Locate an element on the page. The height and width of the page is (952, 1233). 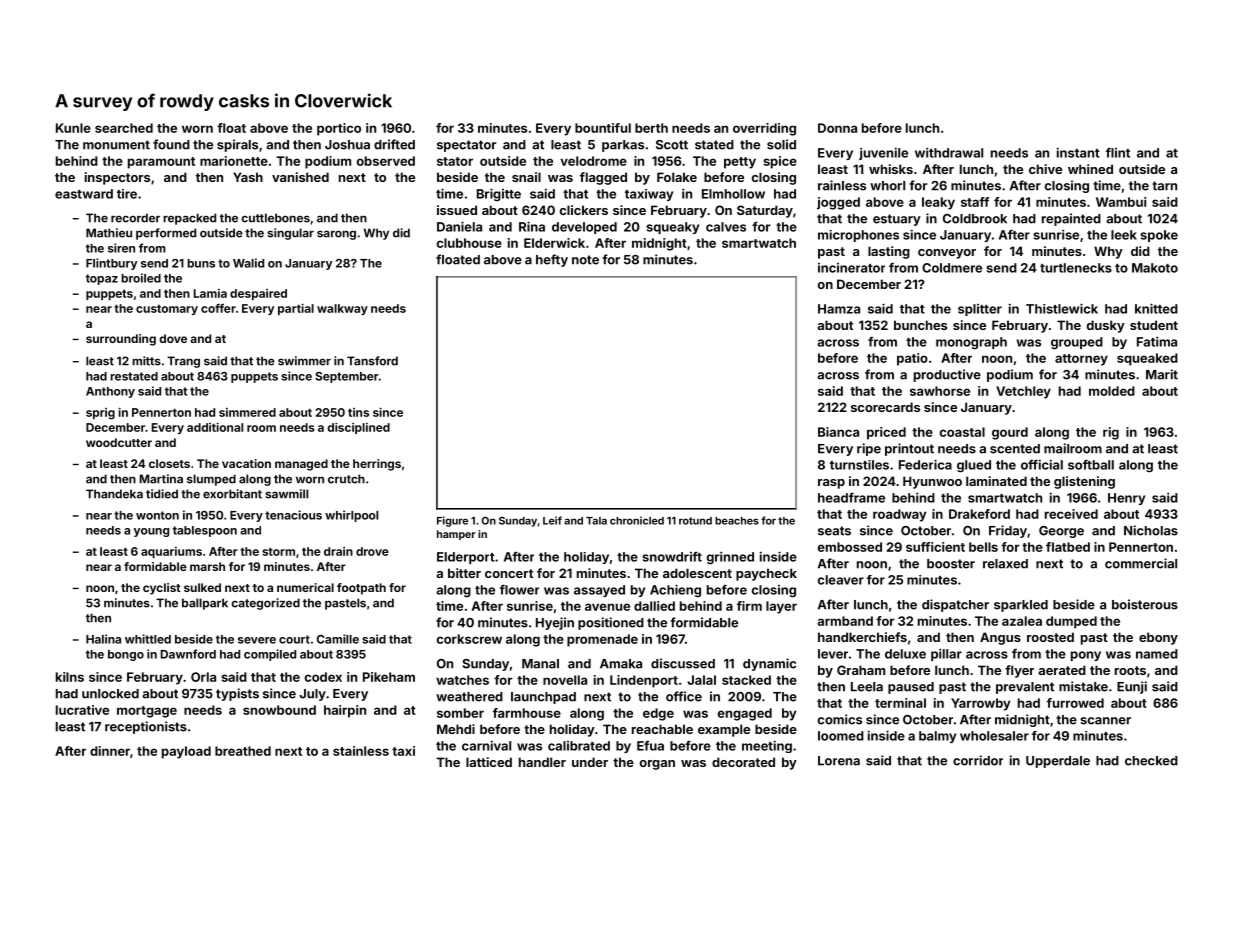
under is located at coordinates (590, 762).
